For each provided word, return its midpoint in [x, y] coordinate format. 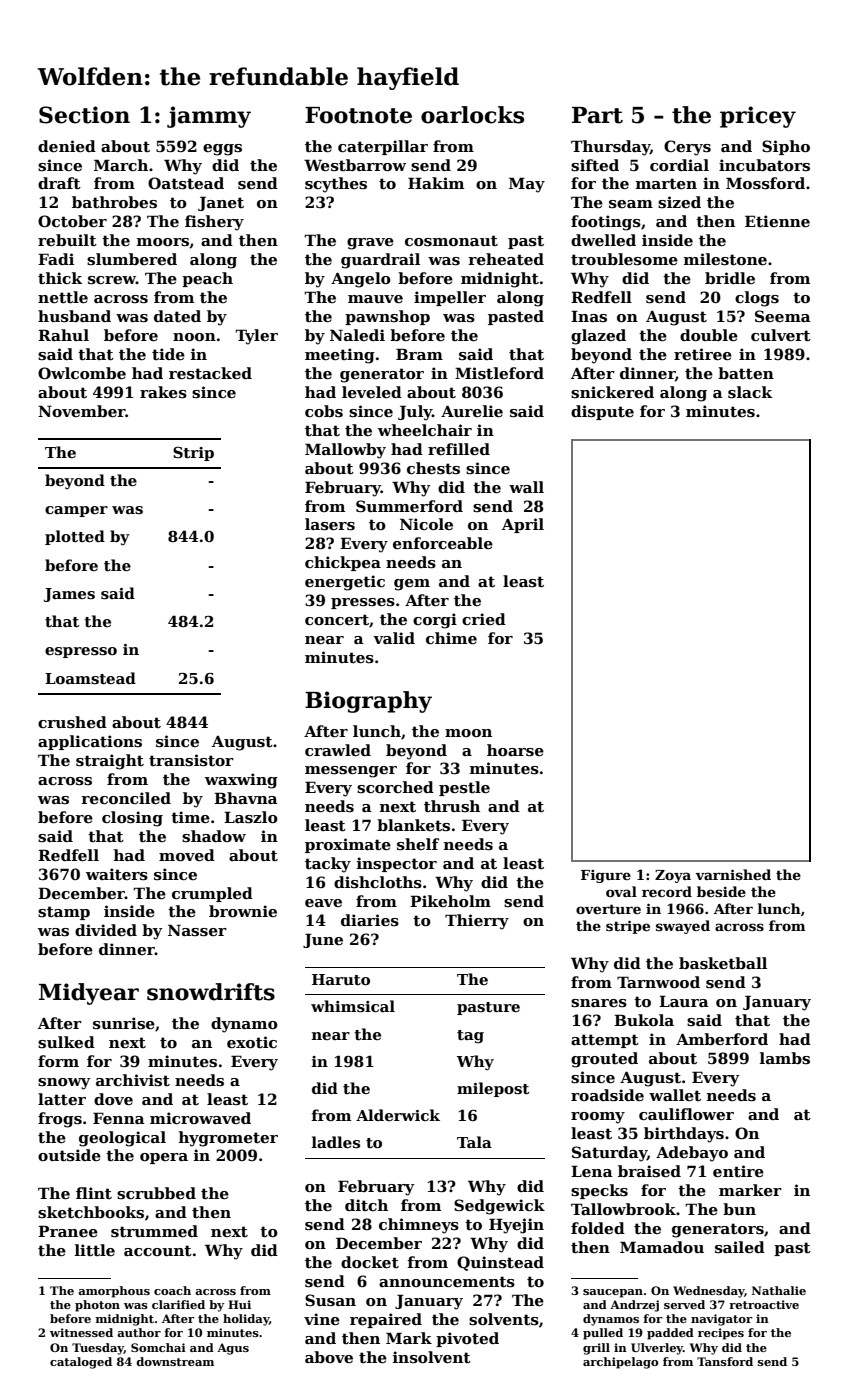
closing [132, 819]
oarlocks [472, 115]
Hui [239, 1304]
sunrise [124, 1023]
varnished [733, 874]
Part [597, 115]
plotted [75, 537]
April [523, 525]
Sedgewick [499, 1207]
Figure [606, 876]
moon [468, 733]
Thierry [477, 922]
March [121, 165]
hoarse [515, 750]
